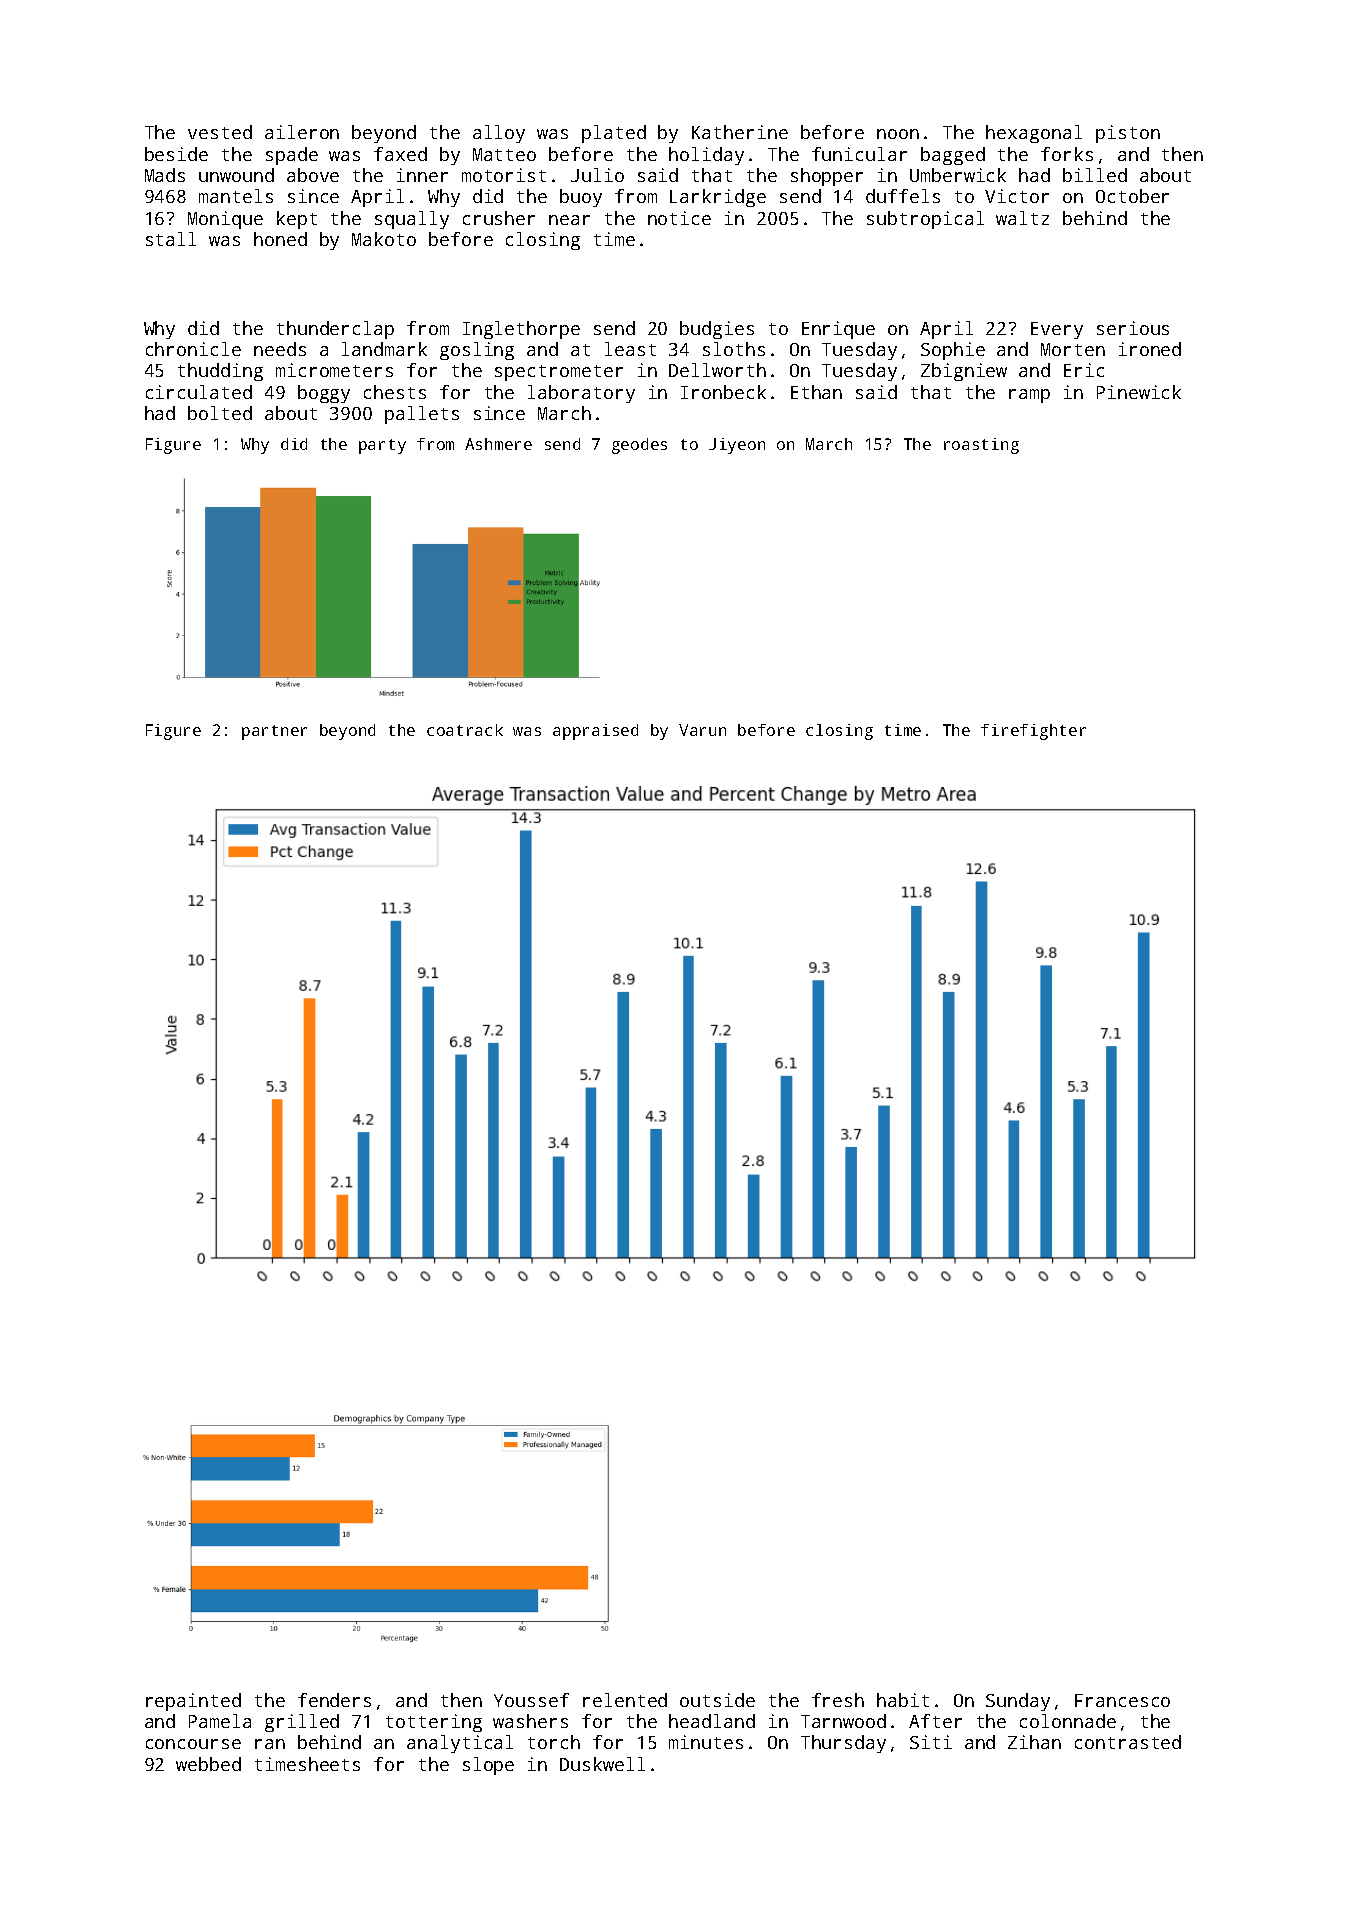 Image resolution: width=1356 pixels, height=1918 pixels. Describe the element at coordinates (1034, 134) in the image. I see `hexagonal` at that location.
